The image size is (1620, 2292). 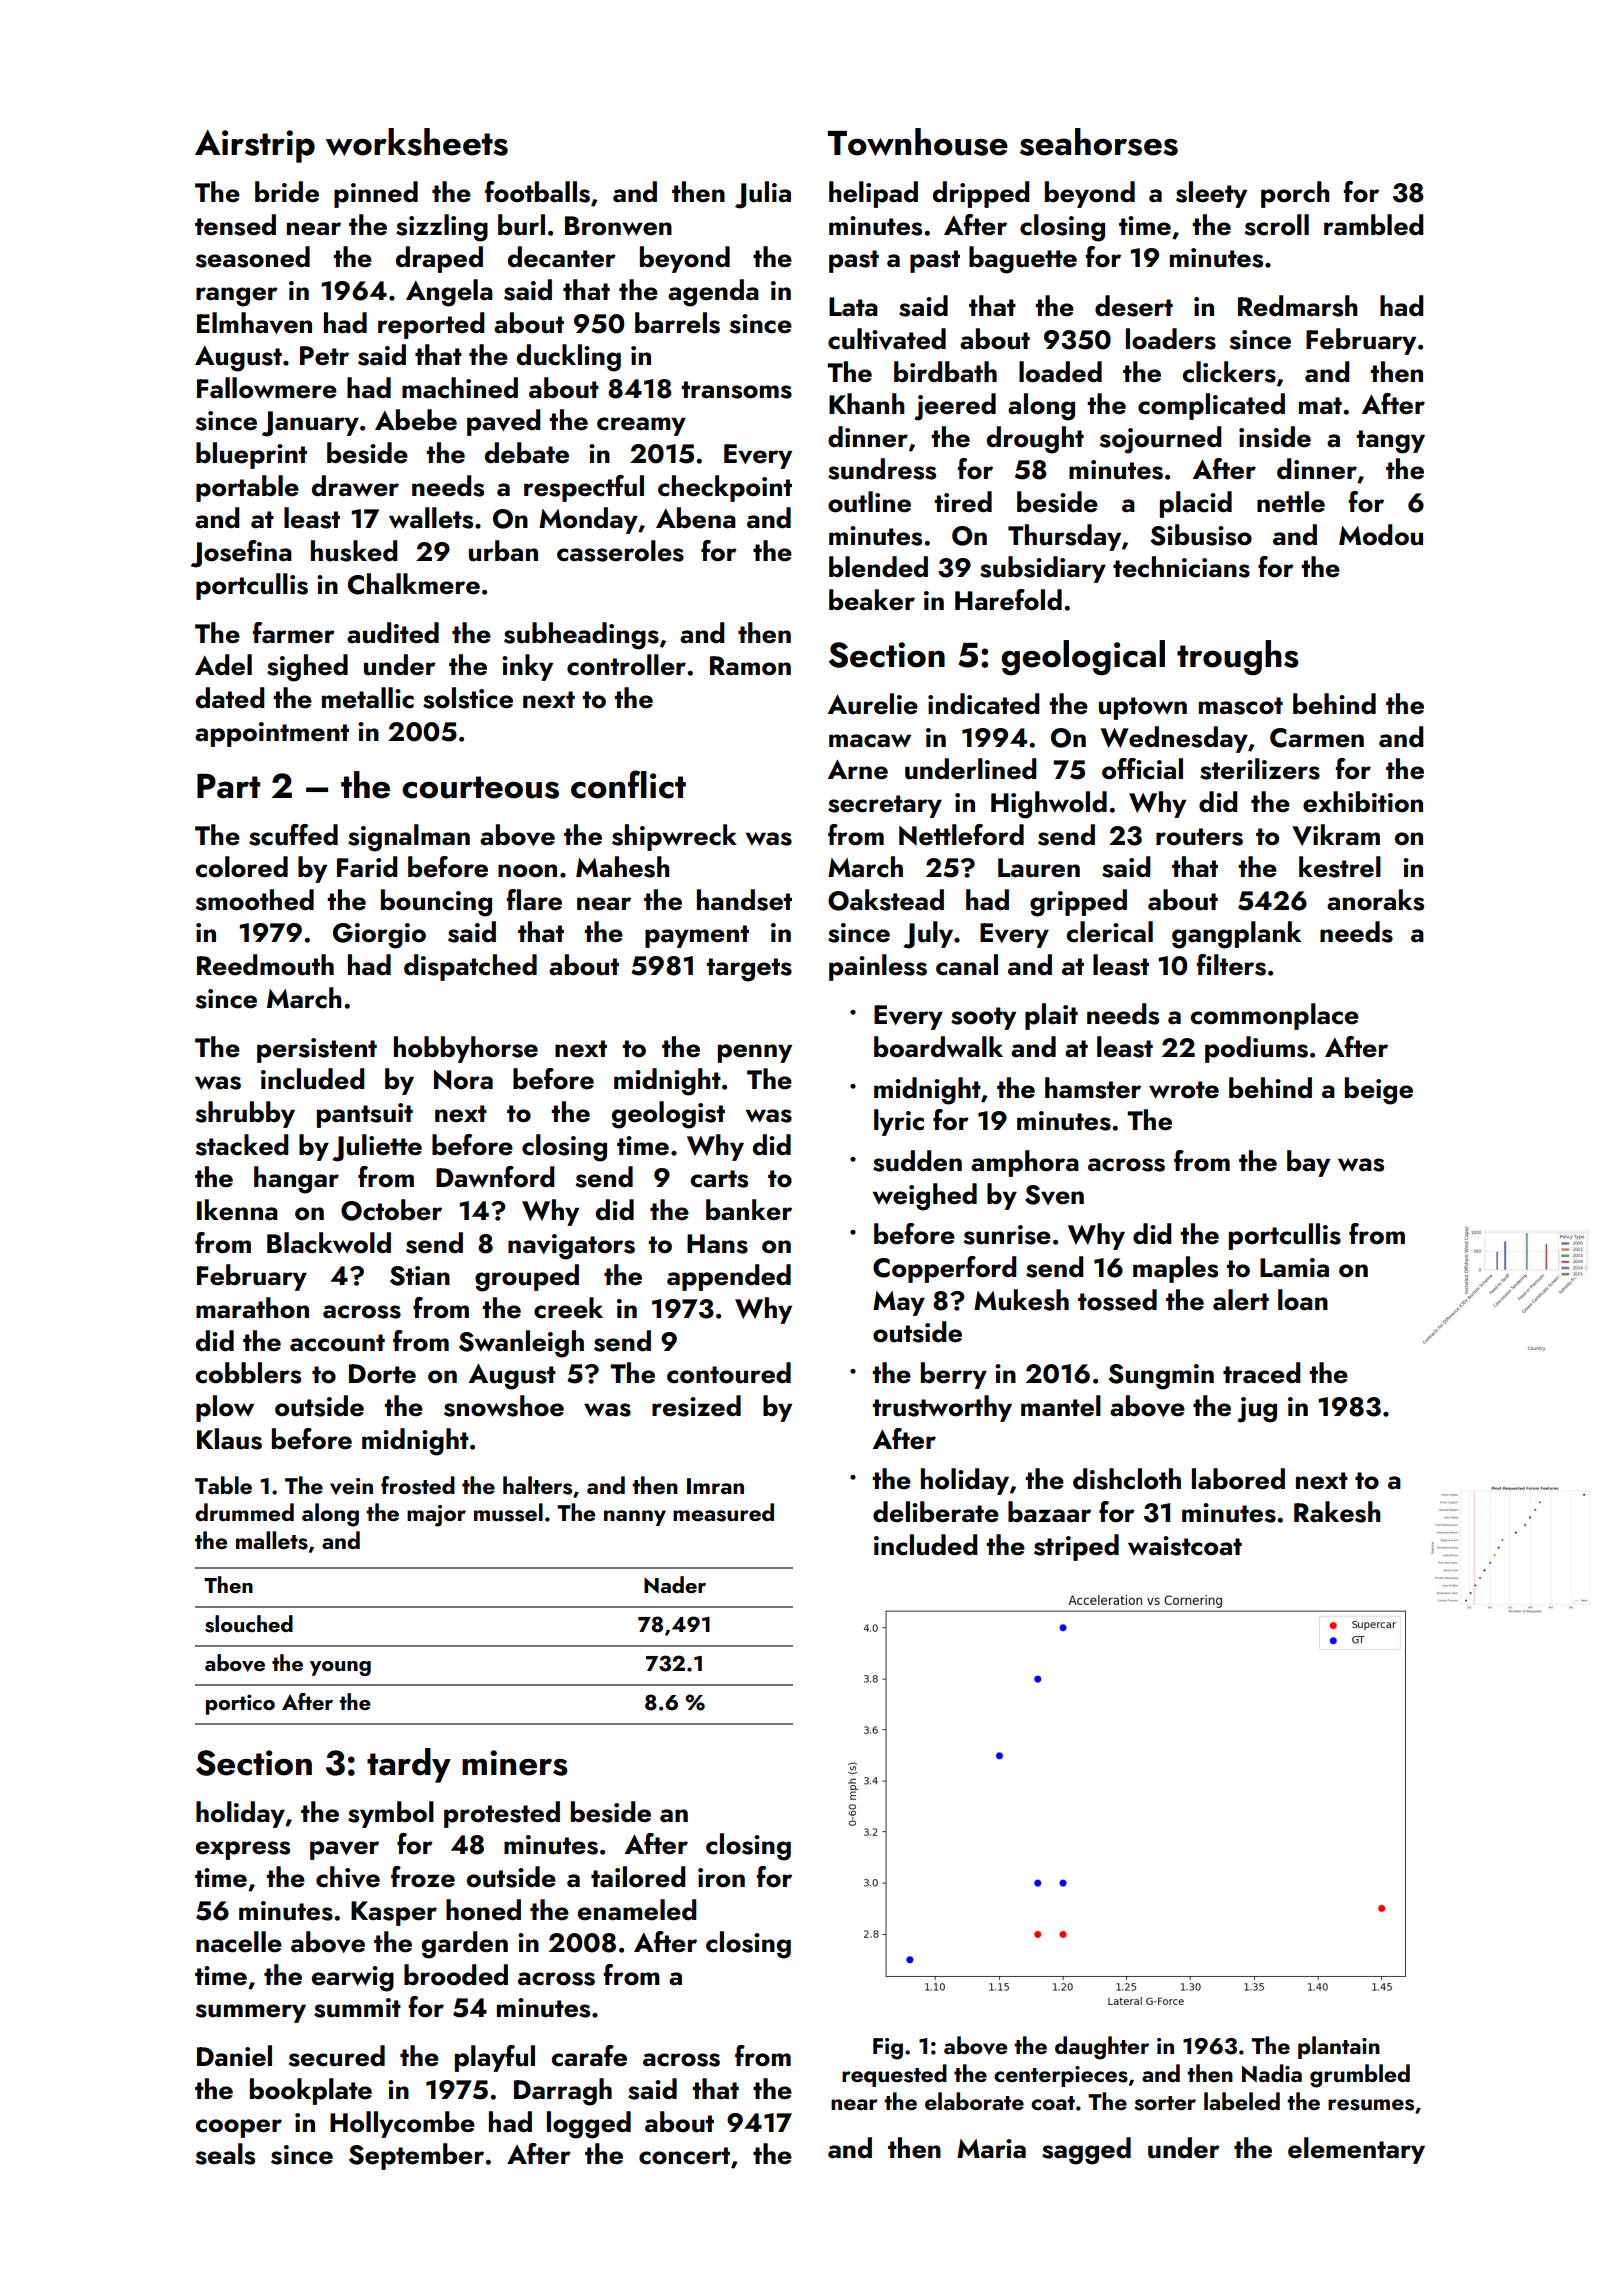 What do you see at coordinates (697, 936) in the screenshot?
I see `payment` at bounding box center [697, 936].
